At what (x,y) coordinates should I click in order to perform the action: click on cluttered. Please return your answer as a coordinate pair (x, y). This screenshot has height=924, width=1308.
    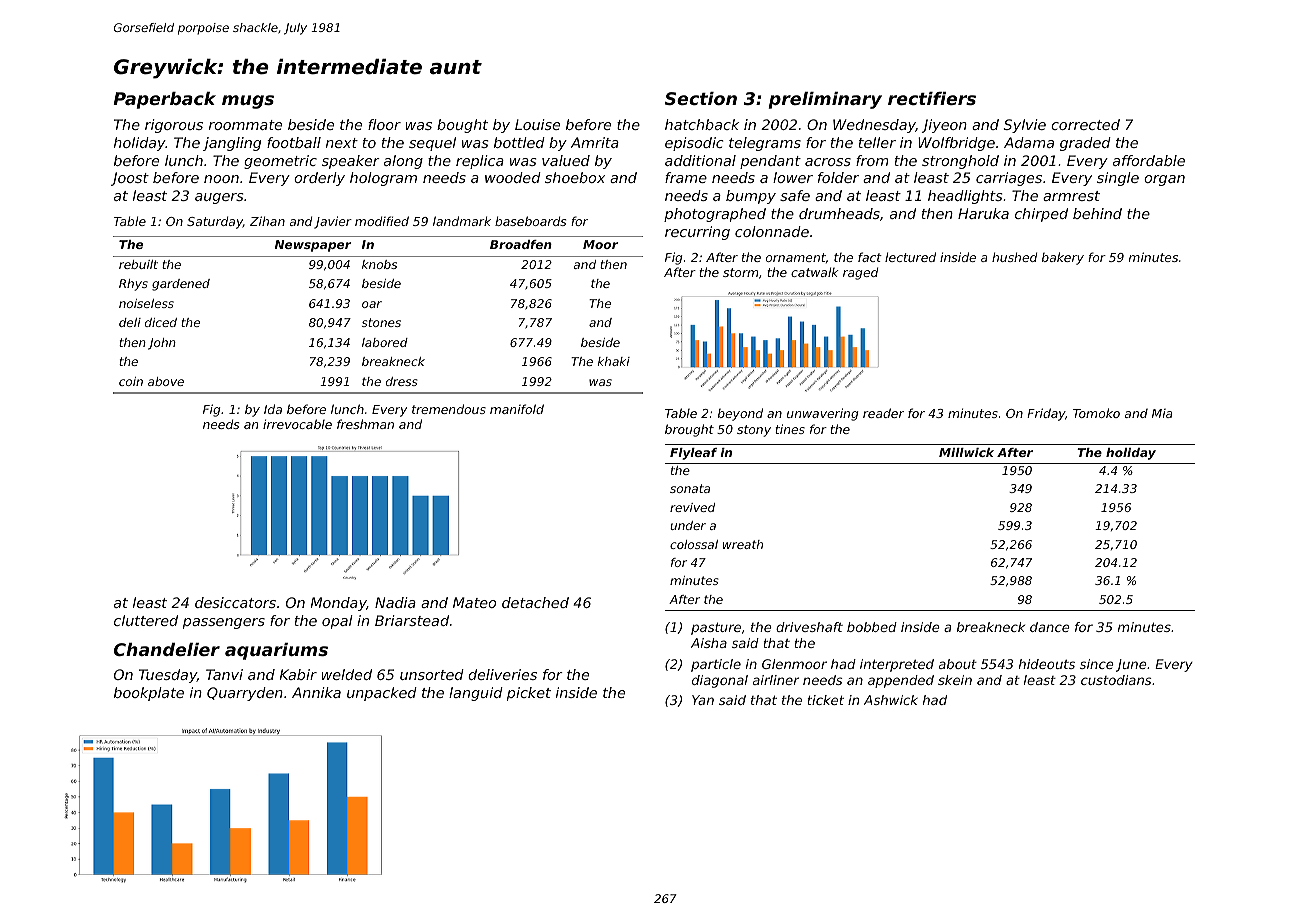
    Looking at the image, I should click on (146, 620).
